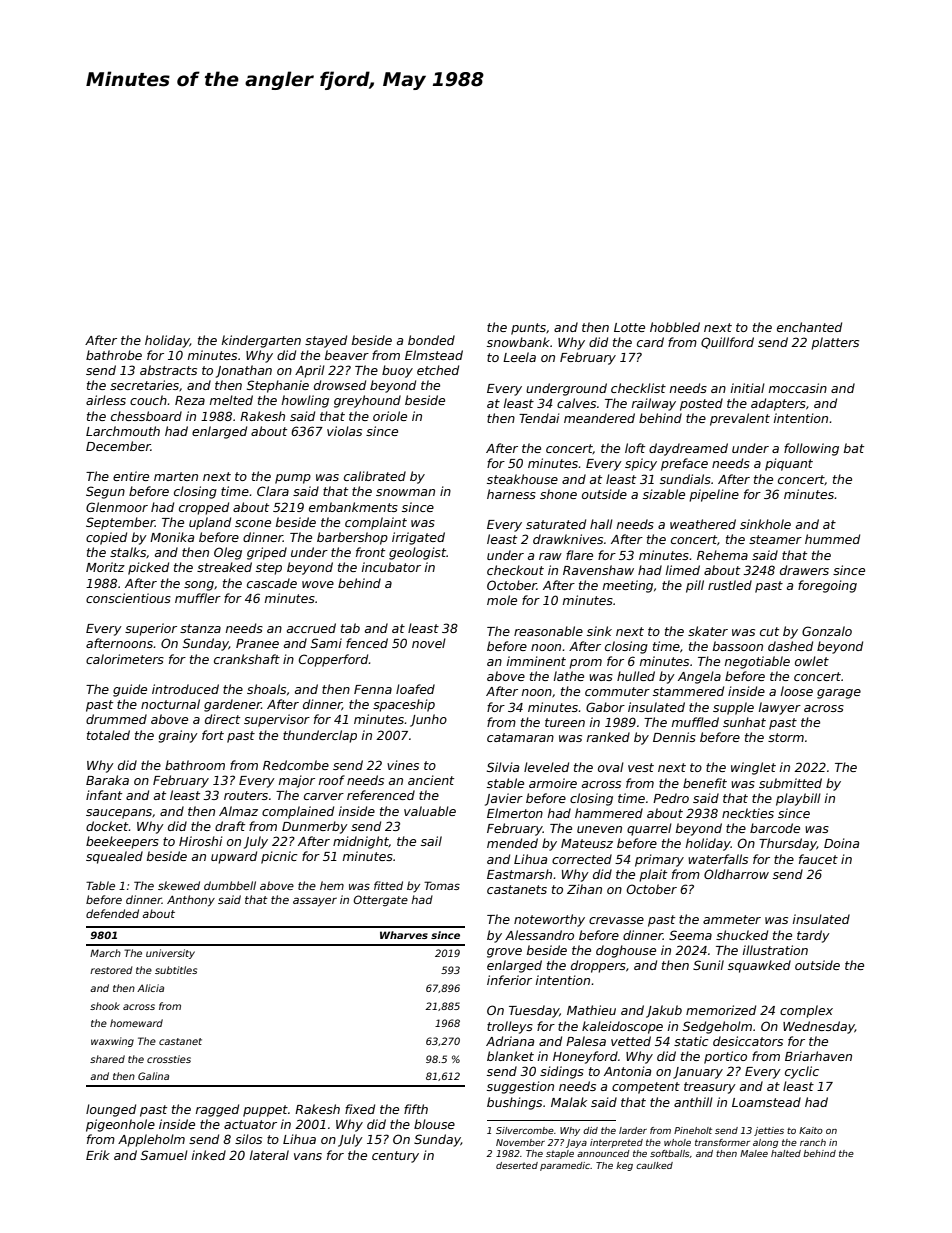 Image resolution: width=952 pixels, height=1233 pixels. Describe the element at coordinates (418, 538) in the screenshot. I see `irrigated` at that location.
